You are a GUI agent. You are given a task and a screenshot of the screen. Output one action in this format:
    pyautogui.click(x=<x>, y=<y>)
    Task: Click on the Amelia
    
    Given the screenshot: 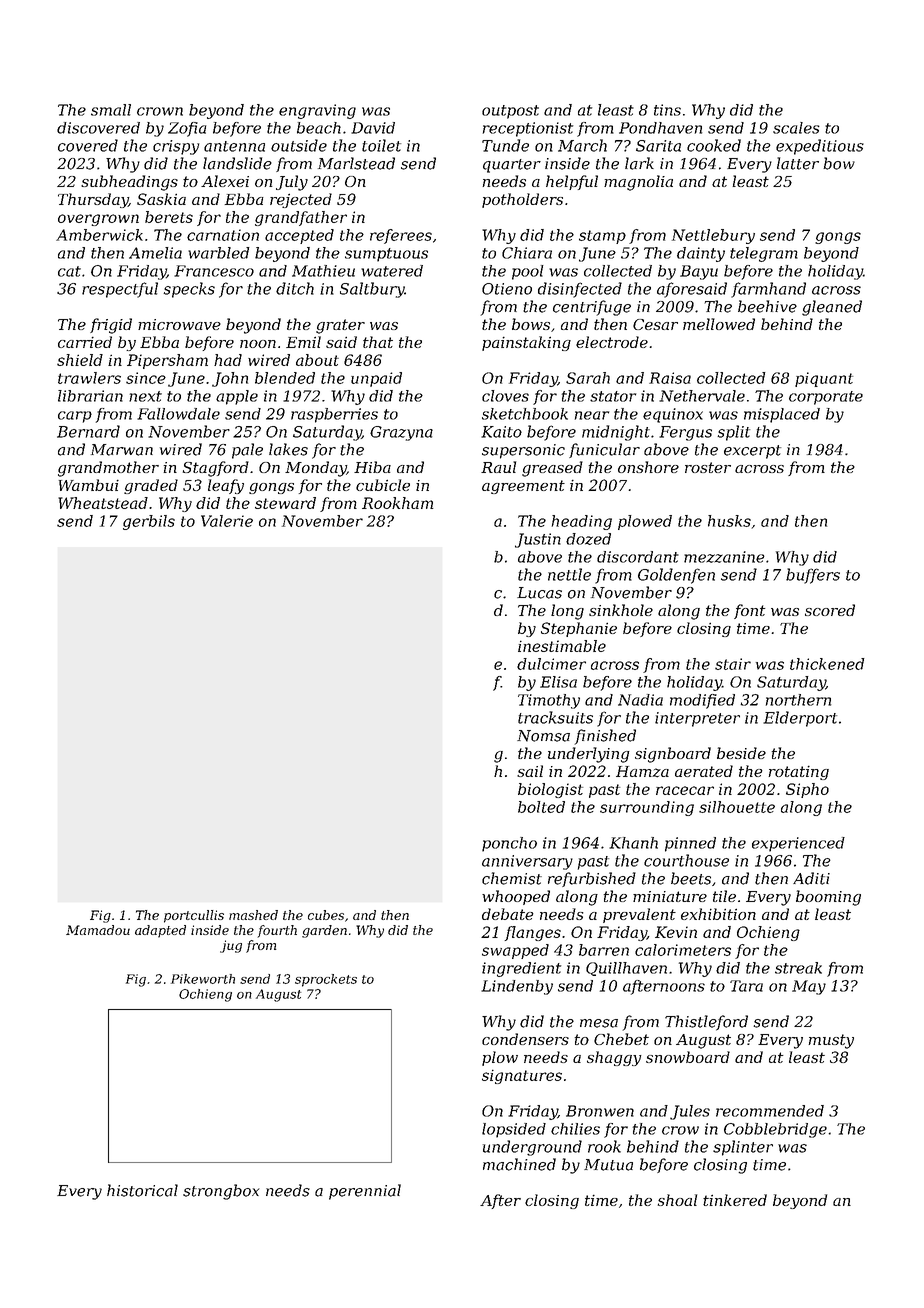 What is the action you would take?
    pyautogui.click(x=155, y=253)
